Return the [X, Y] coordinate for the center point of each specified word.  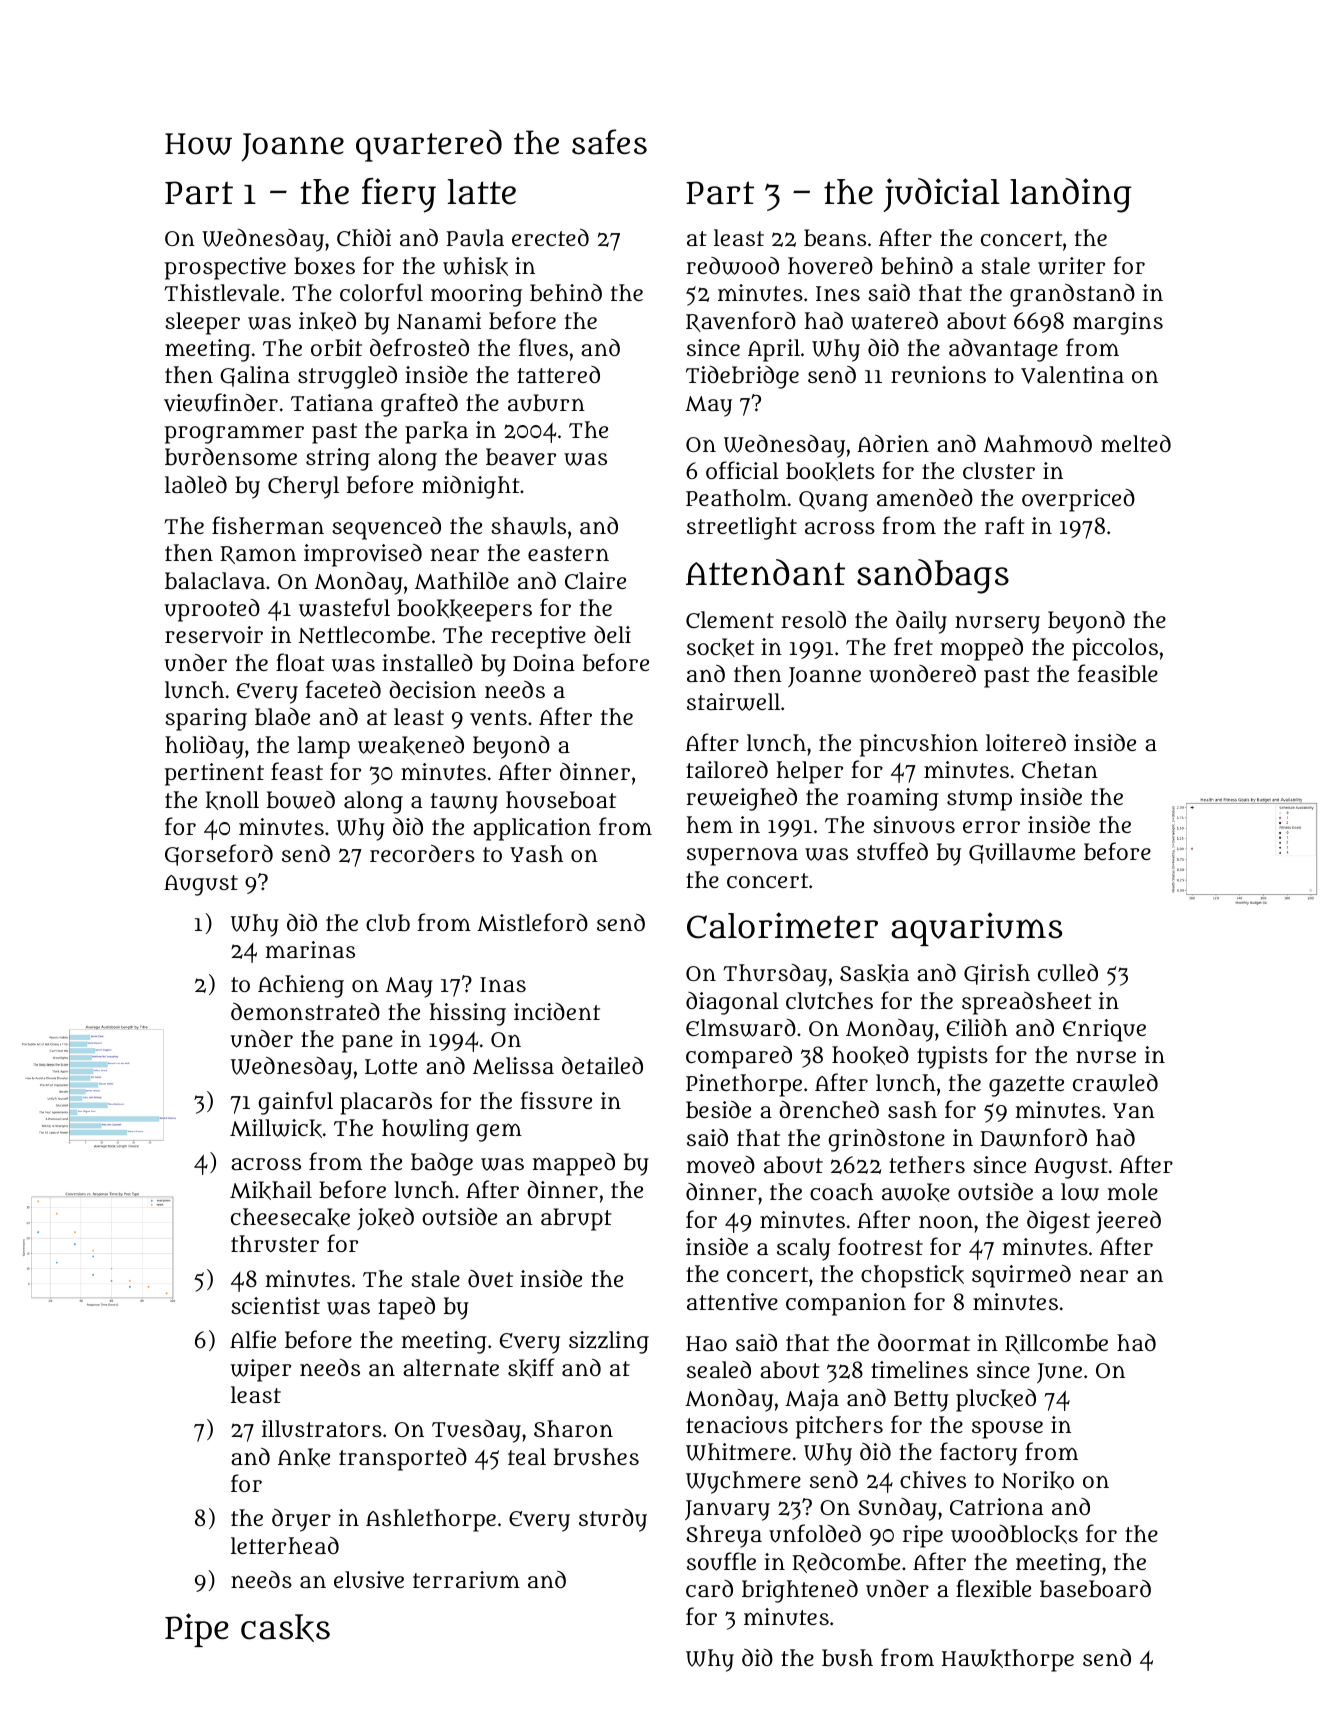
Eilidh [977, 1027]
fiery [399, 195]
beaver [521, 457]
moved [720, 1165]
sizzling [609, 1342]
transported [403, 1459]
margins [1118, 323]
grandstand [1072, 295]
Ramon [258, 555]
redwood [732, 266]
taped [406, 1308]
